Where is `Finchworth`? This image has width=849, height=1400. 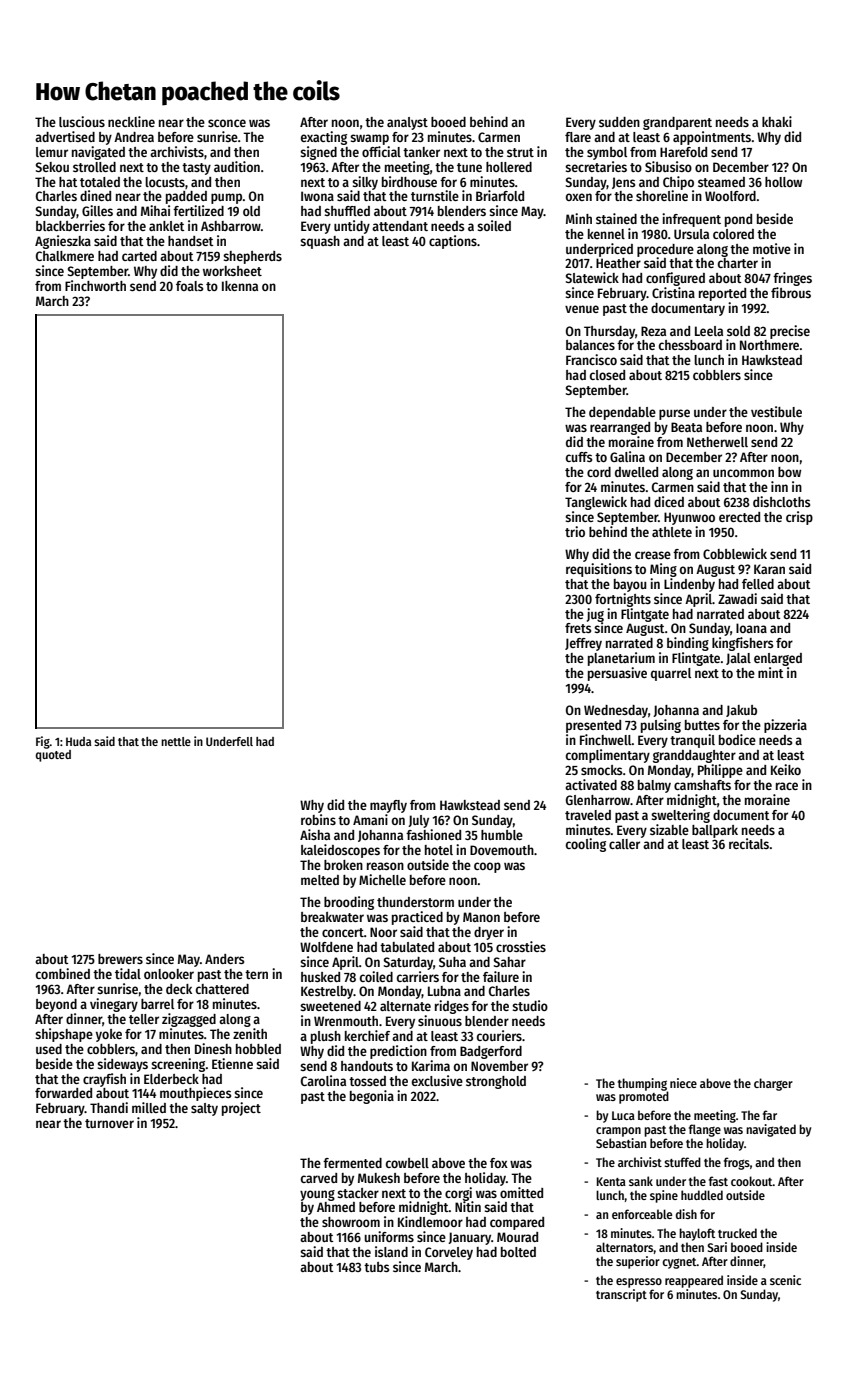
Finchworth is located at coordinates (95, 285).
